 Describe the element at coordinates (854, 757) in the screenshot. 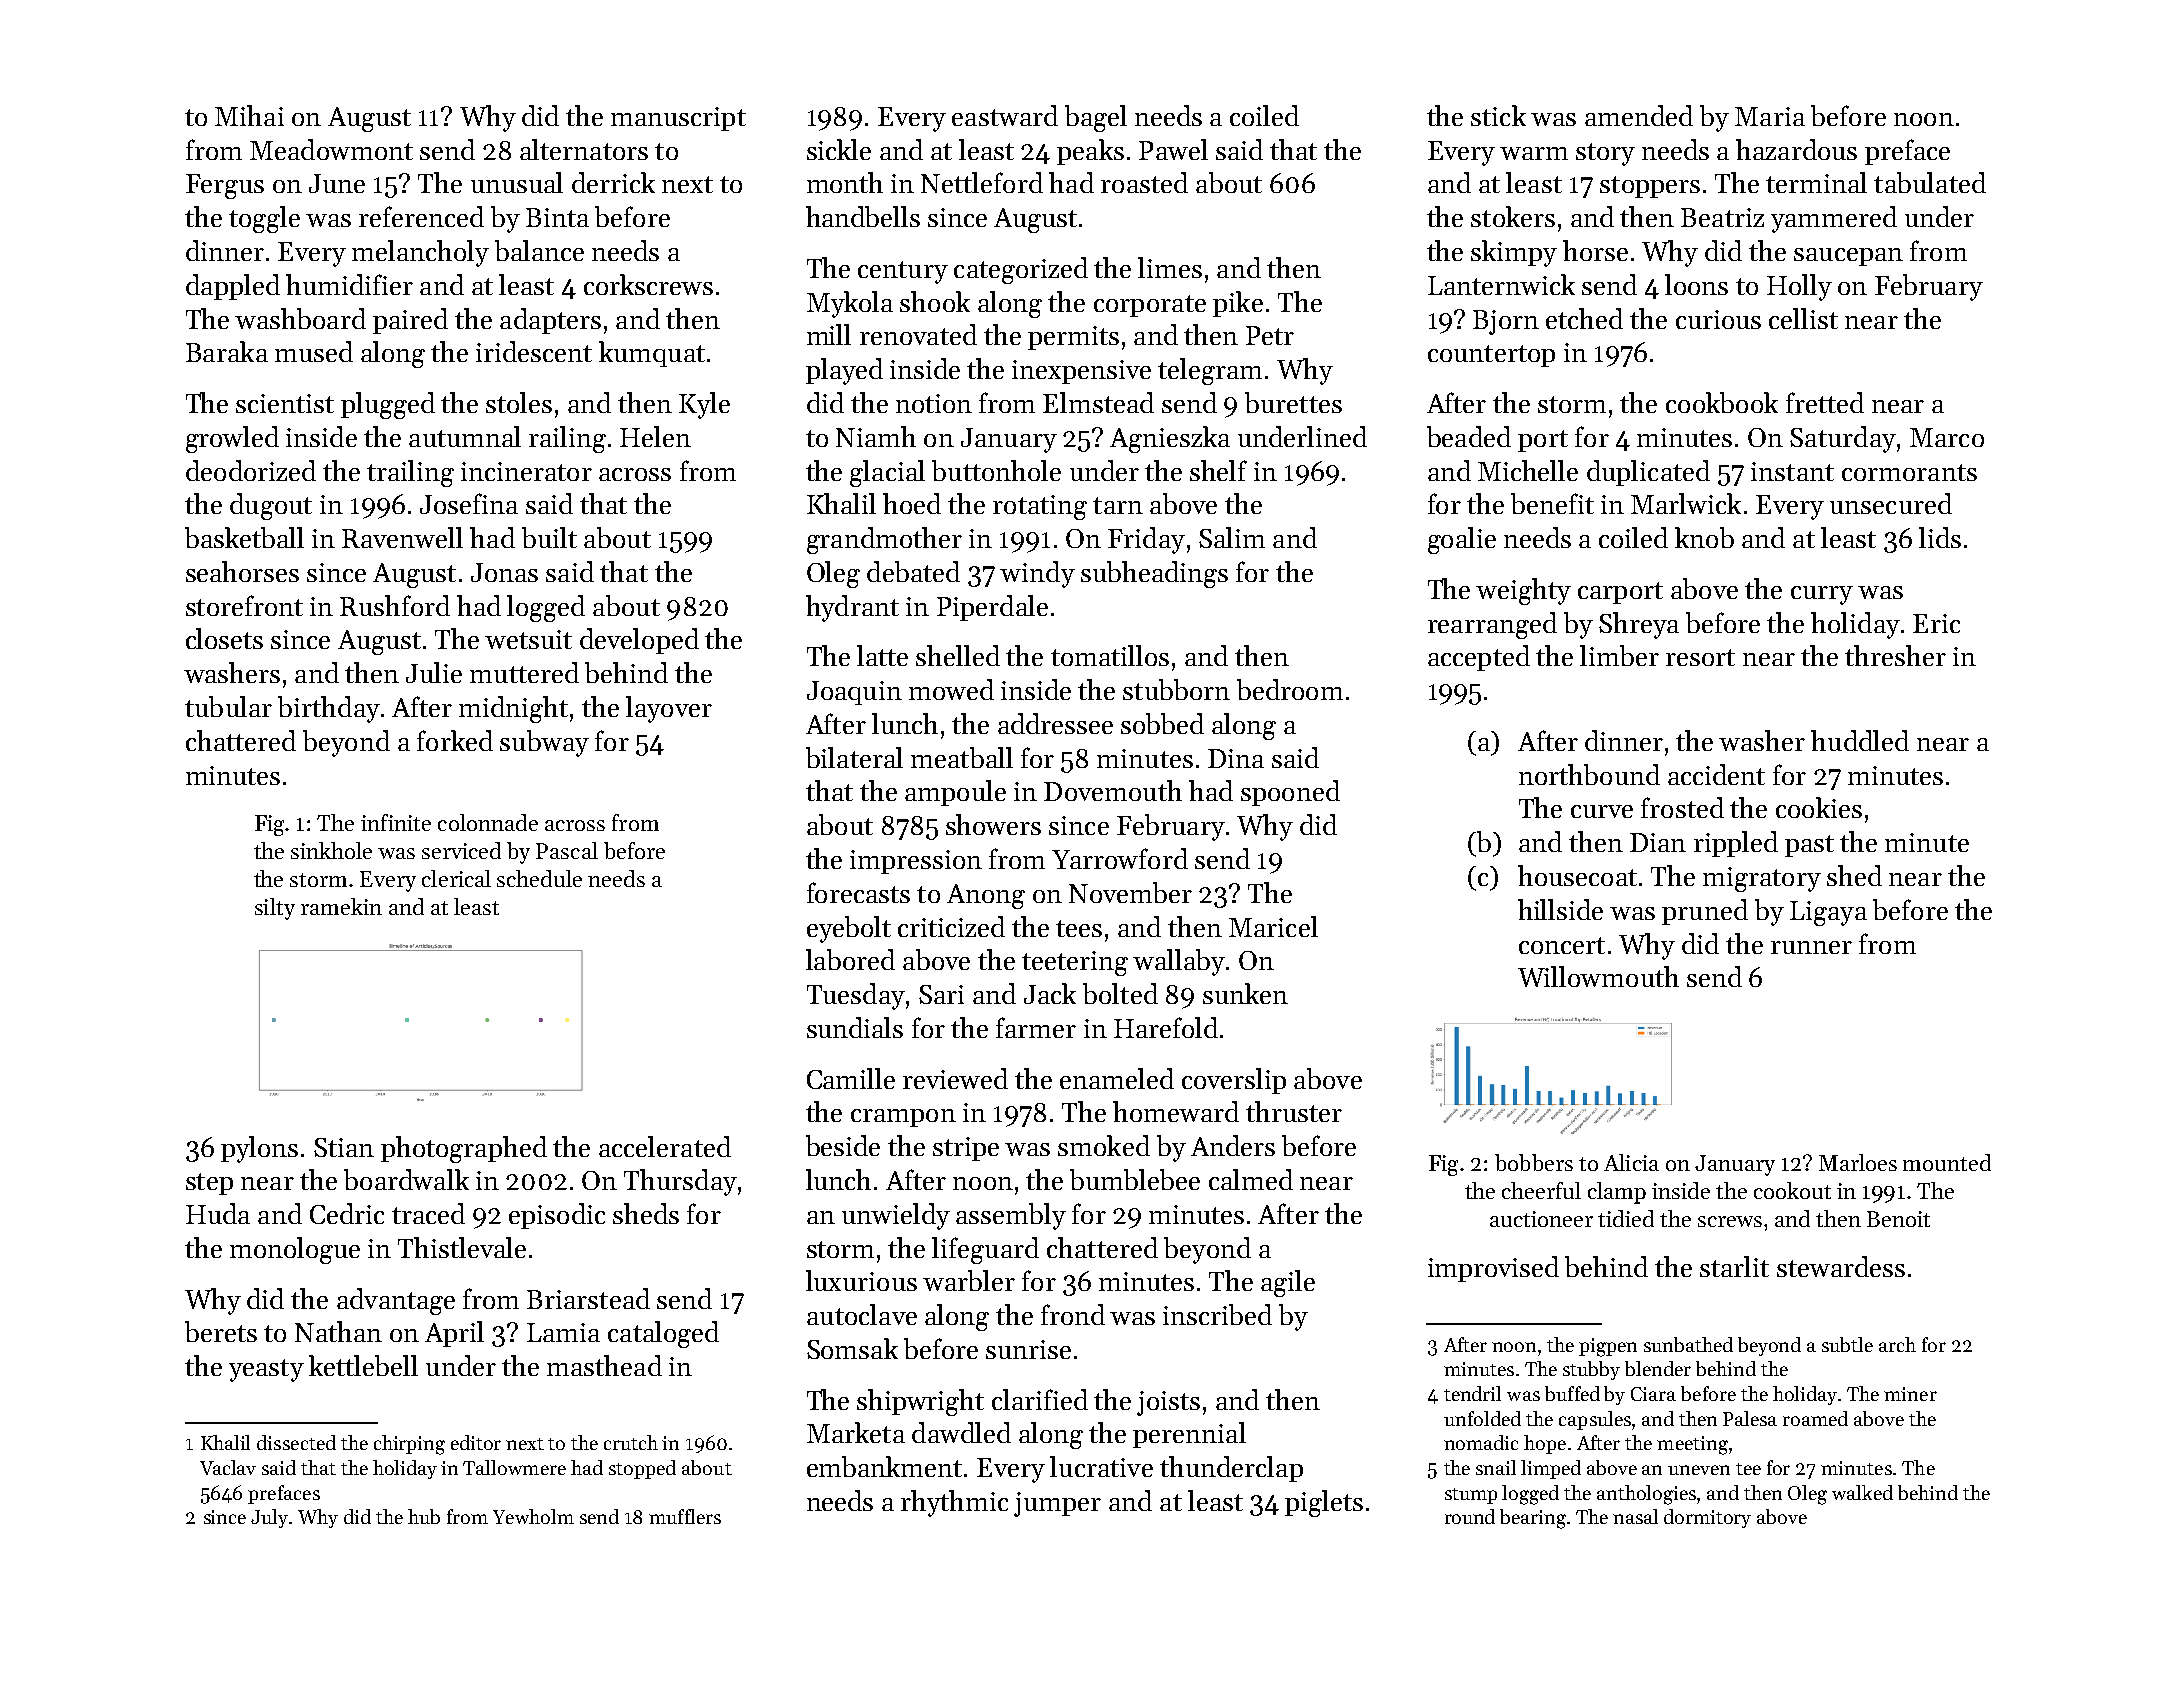

I see `bilateral` at that location.
